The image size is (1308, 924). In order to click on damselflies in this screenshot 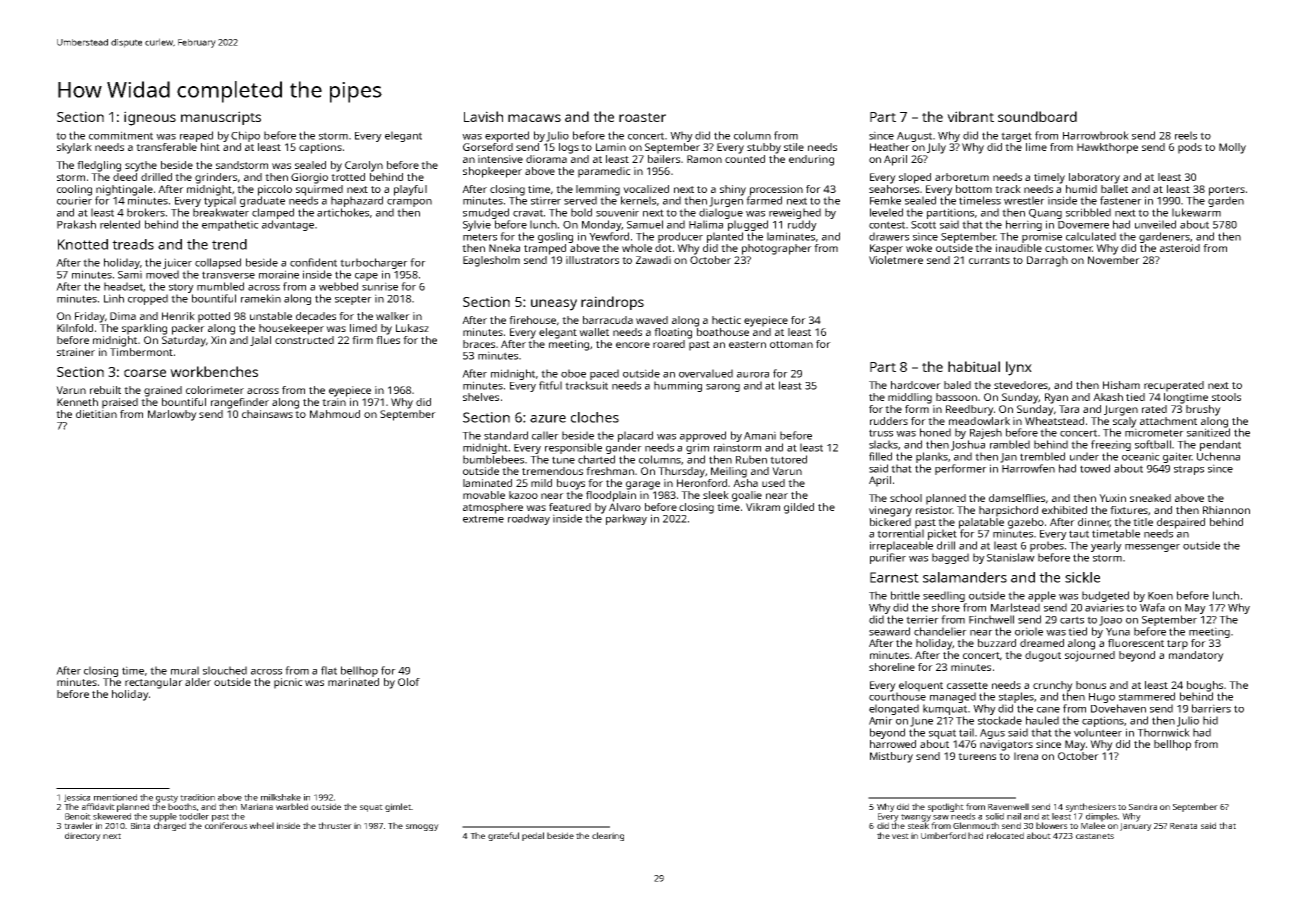, I will do `click(1017, 498)`.
